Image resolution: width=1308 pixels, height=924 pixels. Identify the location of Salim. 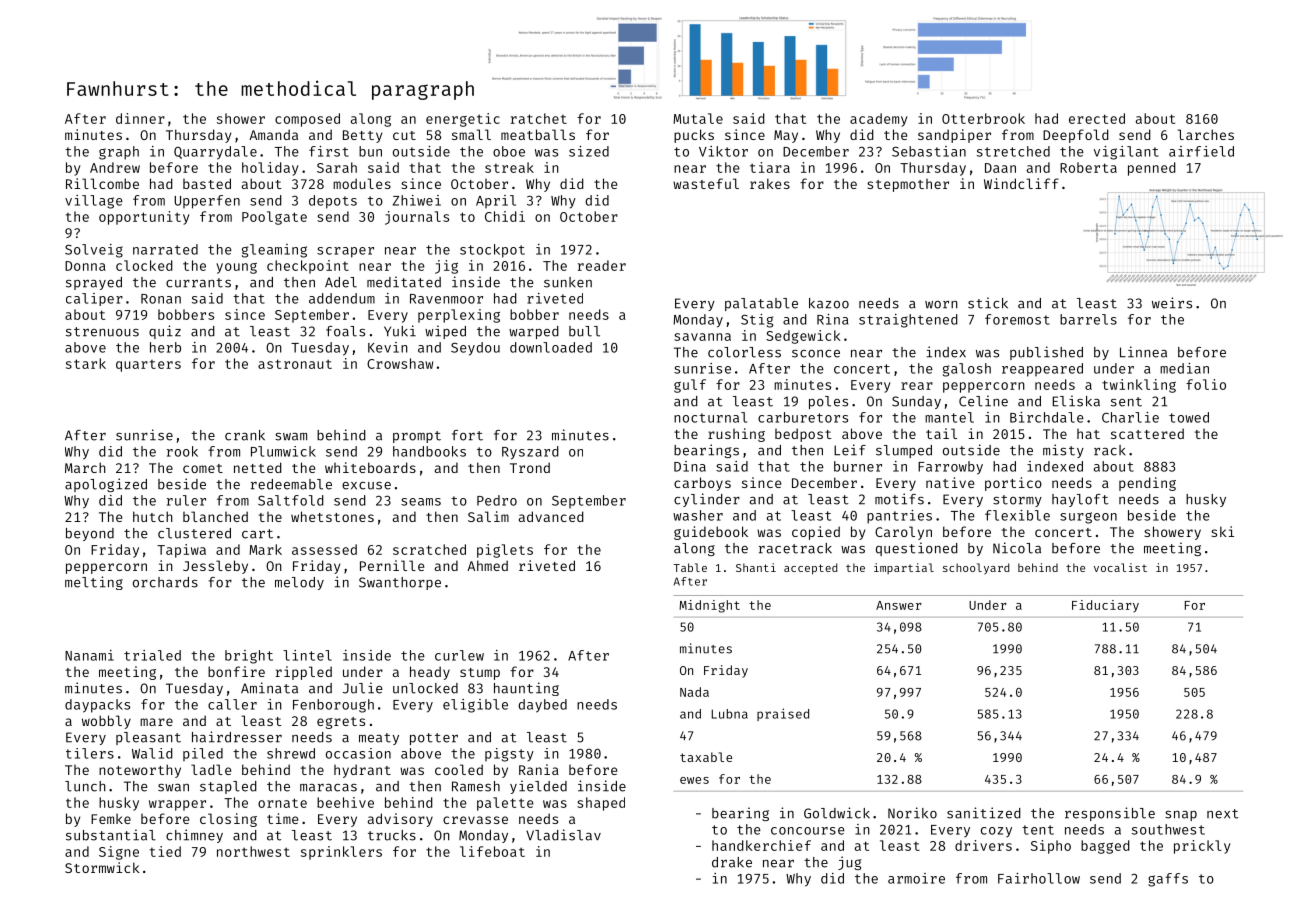
(488, 516).
